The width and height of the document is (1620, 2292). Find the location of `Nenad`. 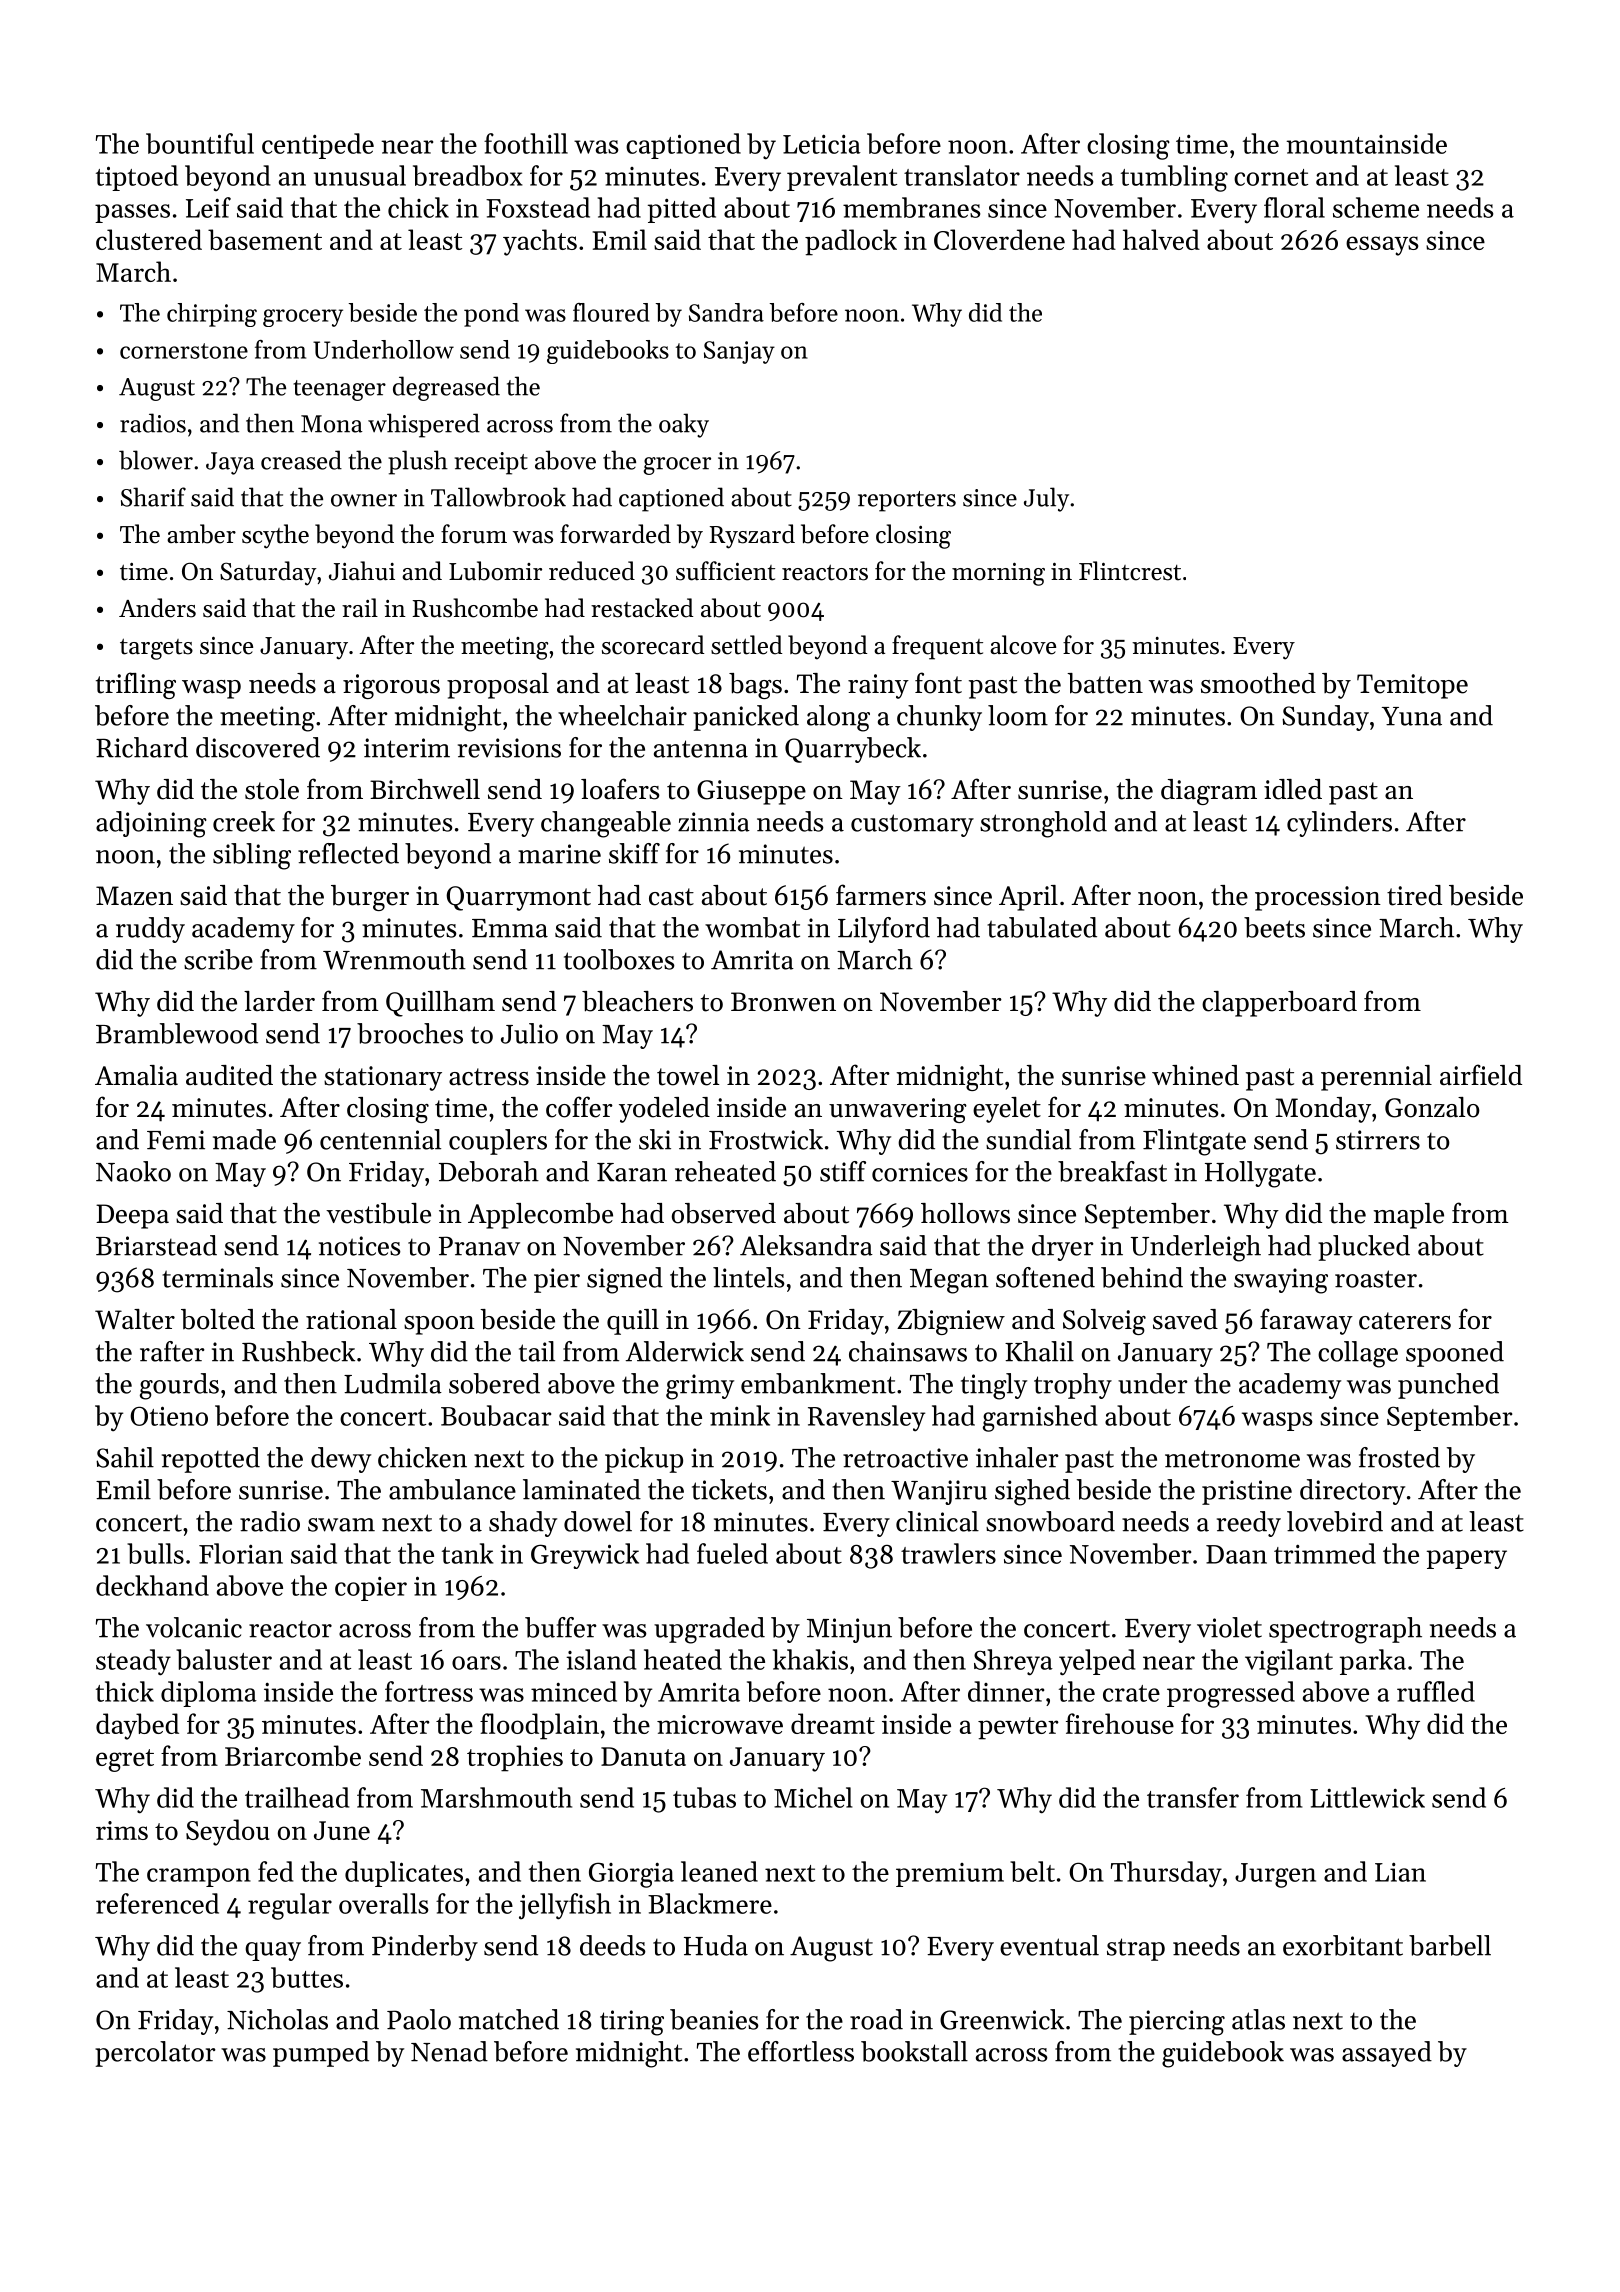

Nenad is located at coordinates (449, 2051).
